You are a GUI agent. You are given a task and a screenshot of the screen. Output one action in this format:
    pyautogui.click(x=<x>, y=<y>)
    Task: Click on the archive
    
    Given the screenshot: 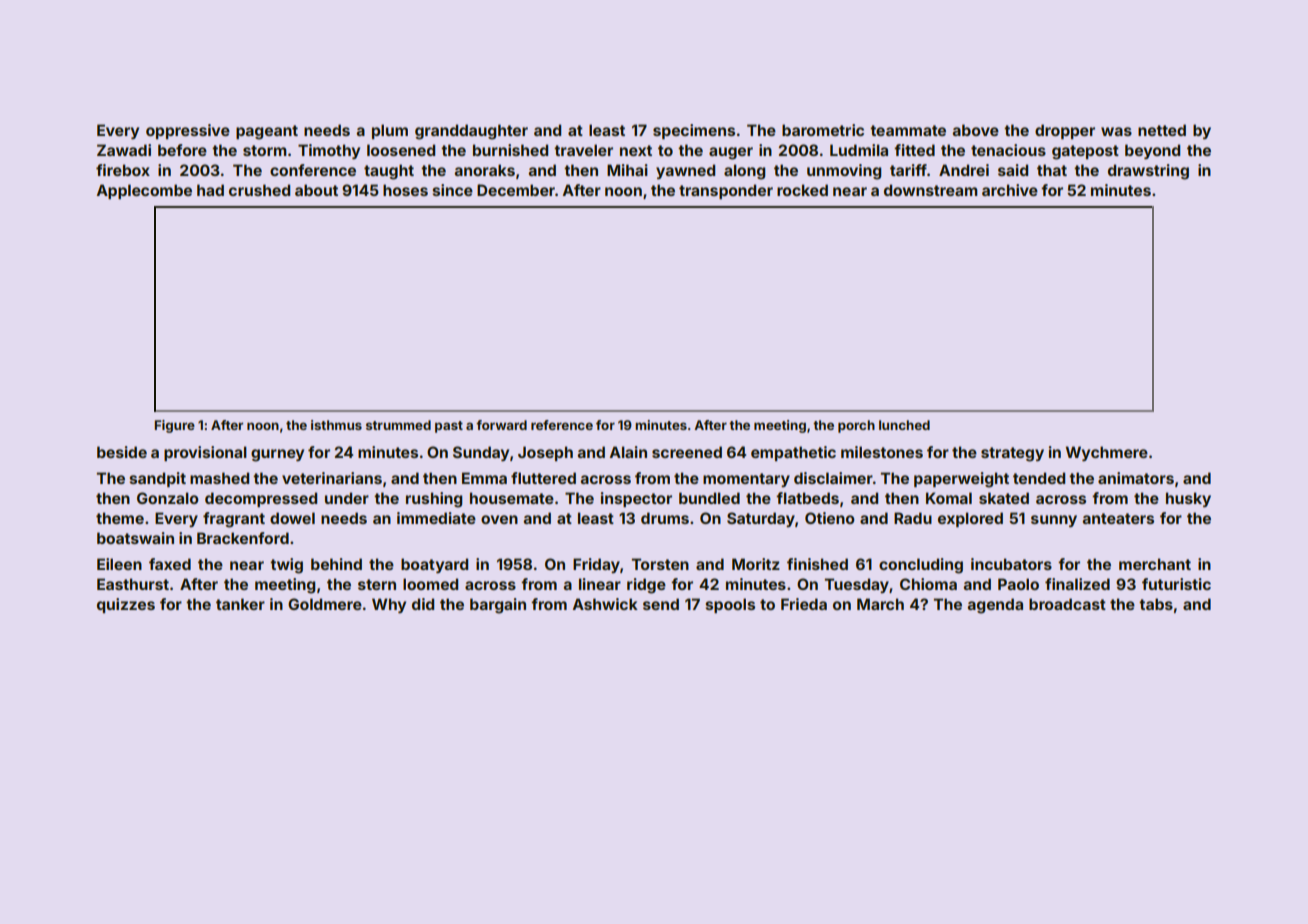 What is the action you would take?
    pyautogui.click(x=1010, y=190)
